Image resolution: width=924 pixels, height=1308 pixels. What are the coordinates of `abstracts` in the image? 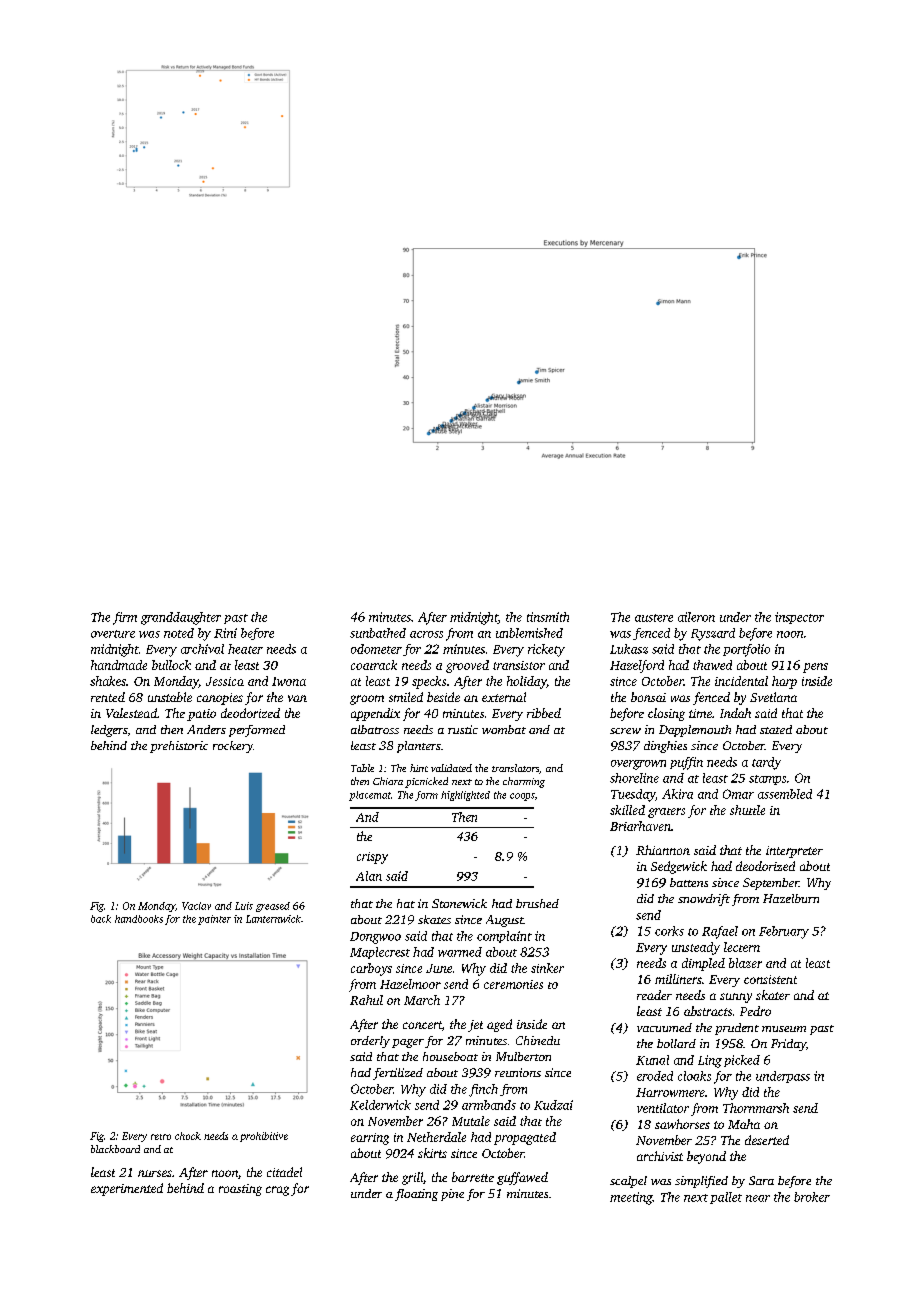 It's located at (708, 1011).
